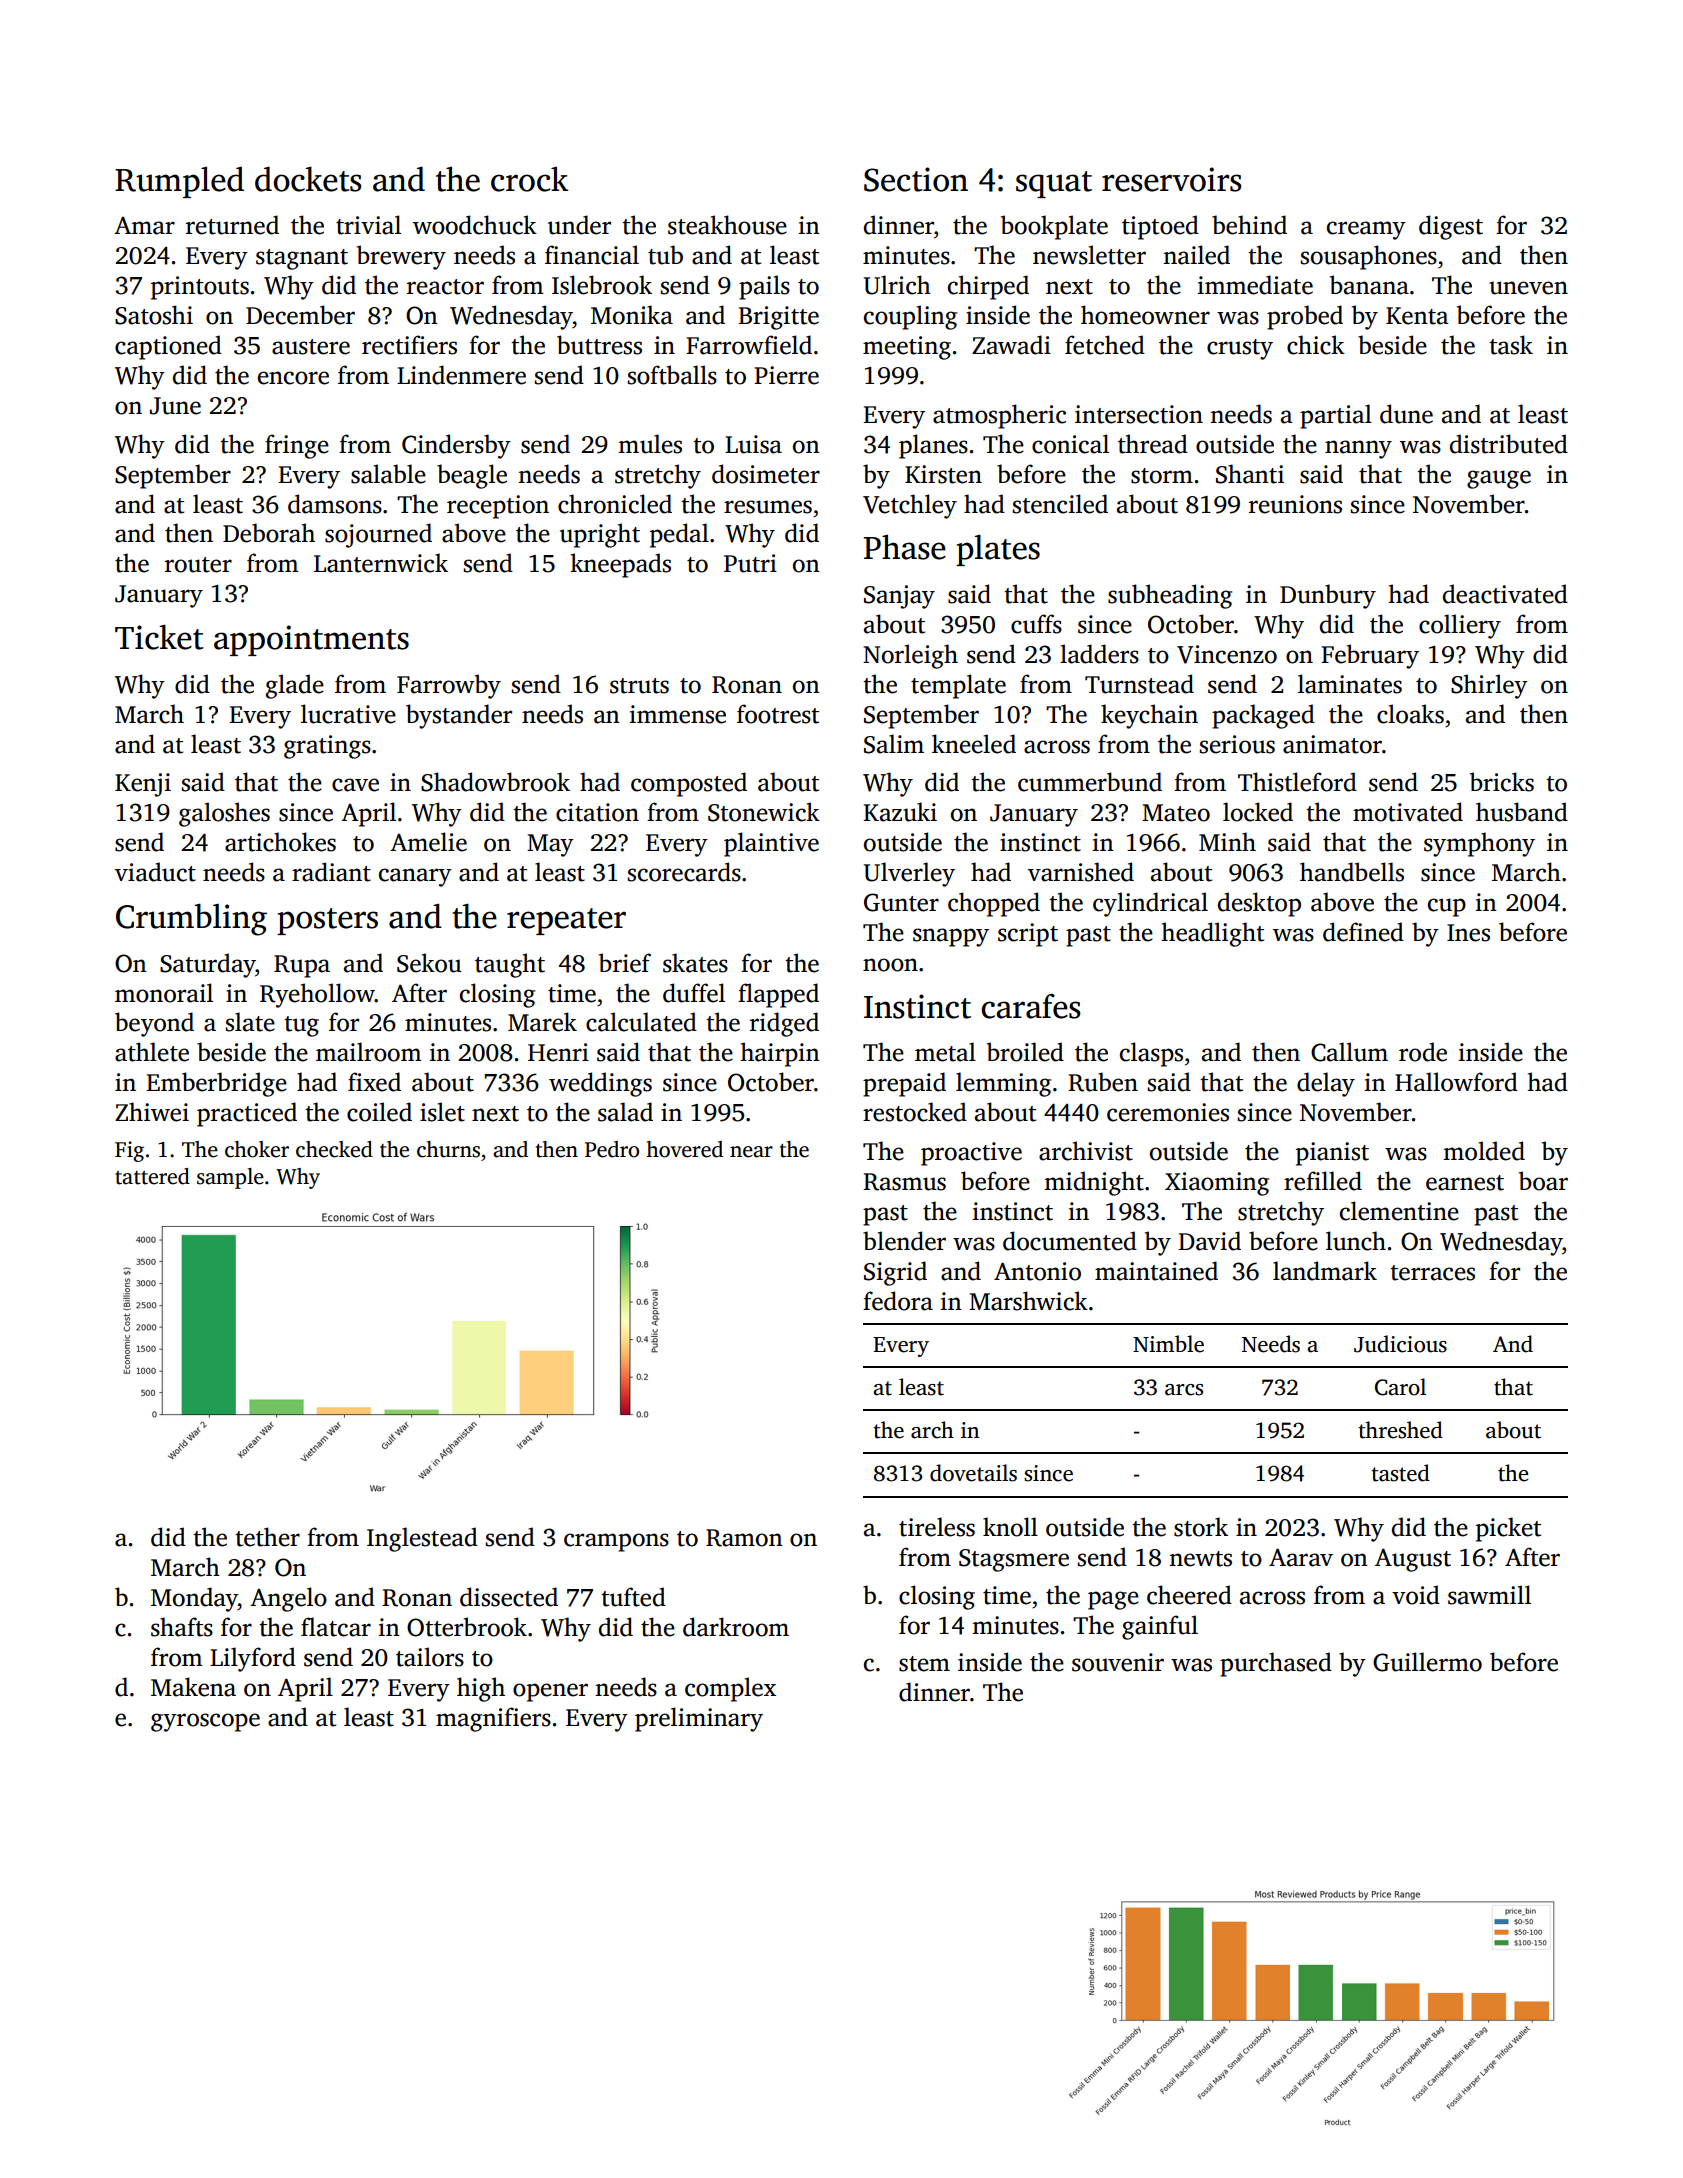 The image size is (1683, 2178). I want to click on lucrative, so click(348, 714).
